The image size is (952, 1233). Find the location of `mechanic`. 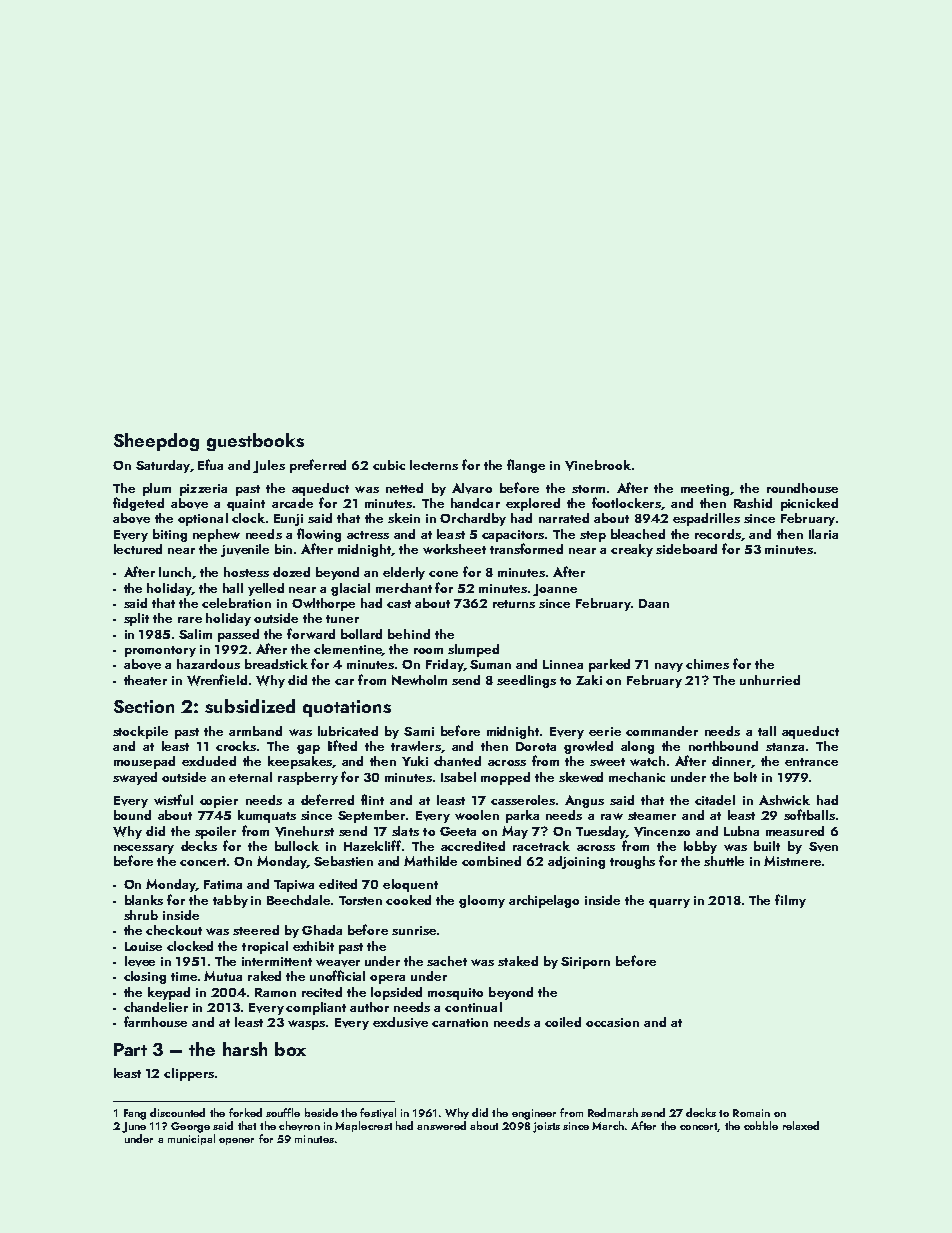

mechanic is located at coordinates (637, 777).
